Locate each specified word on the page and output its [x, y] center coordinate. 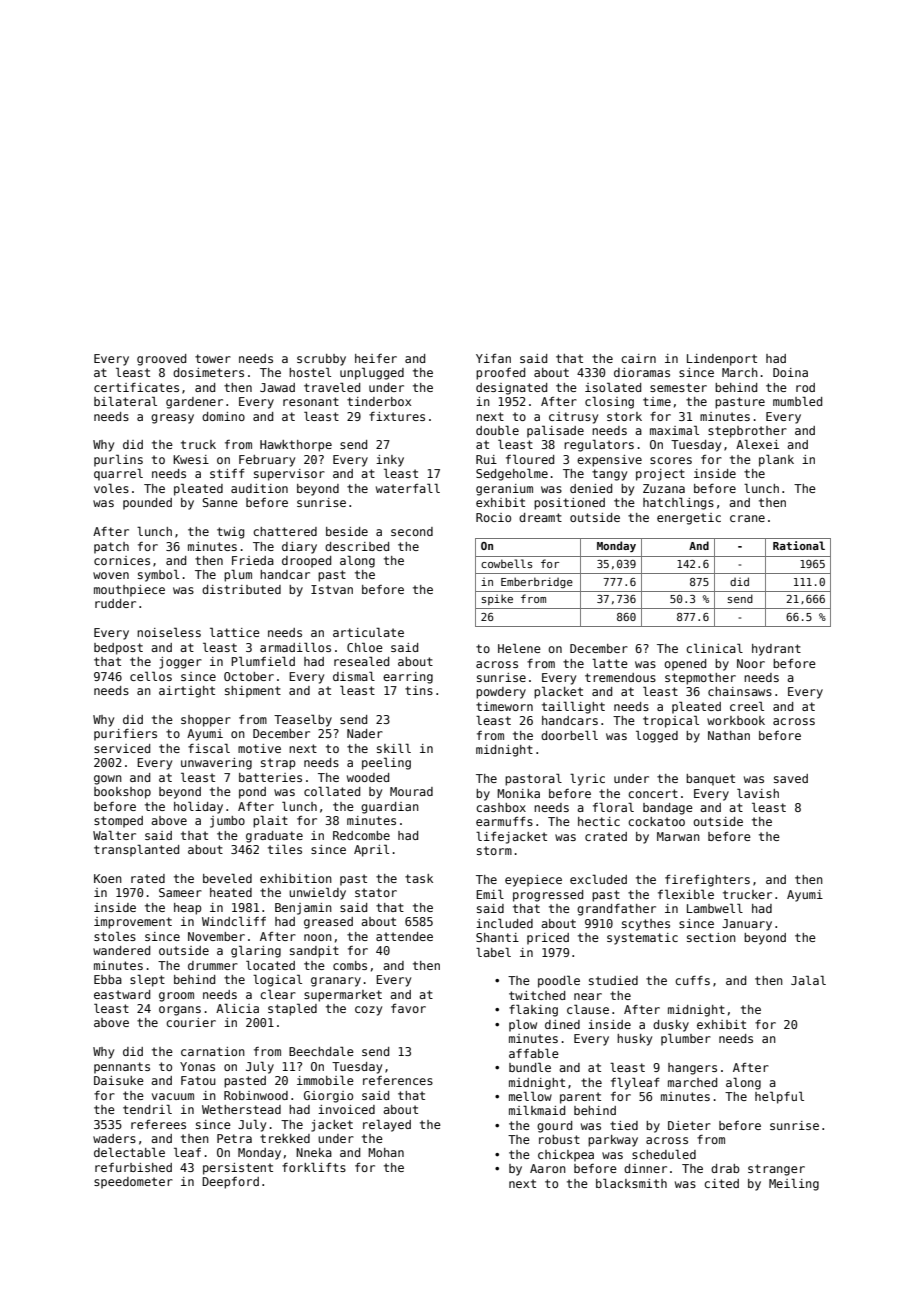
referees [158, 1124]
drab [725, 1168]
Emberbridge [537, 582]
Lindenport [722, 360]
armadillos [295, 647]
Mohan [386, 1152]
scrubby [321, 360]
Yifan [493, 358]
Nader [365, 733]
